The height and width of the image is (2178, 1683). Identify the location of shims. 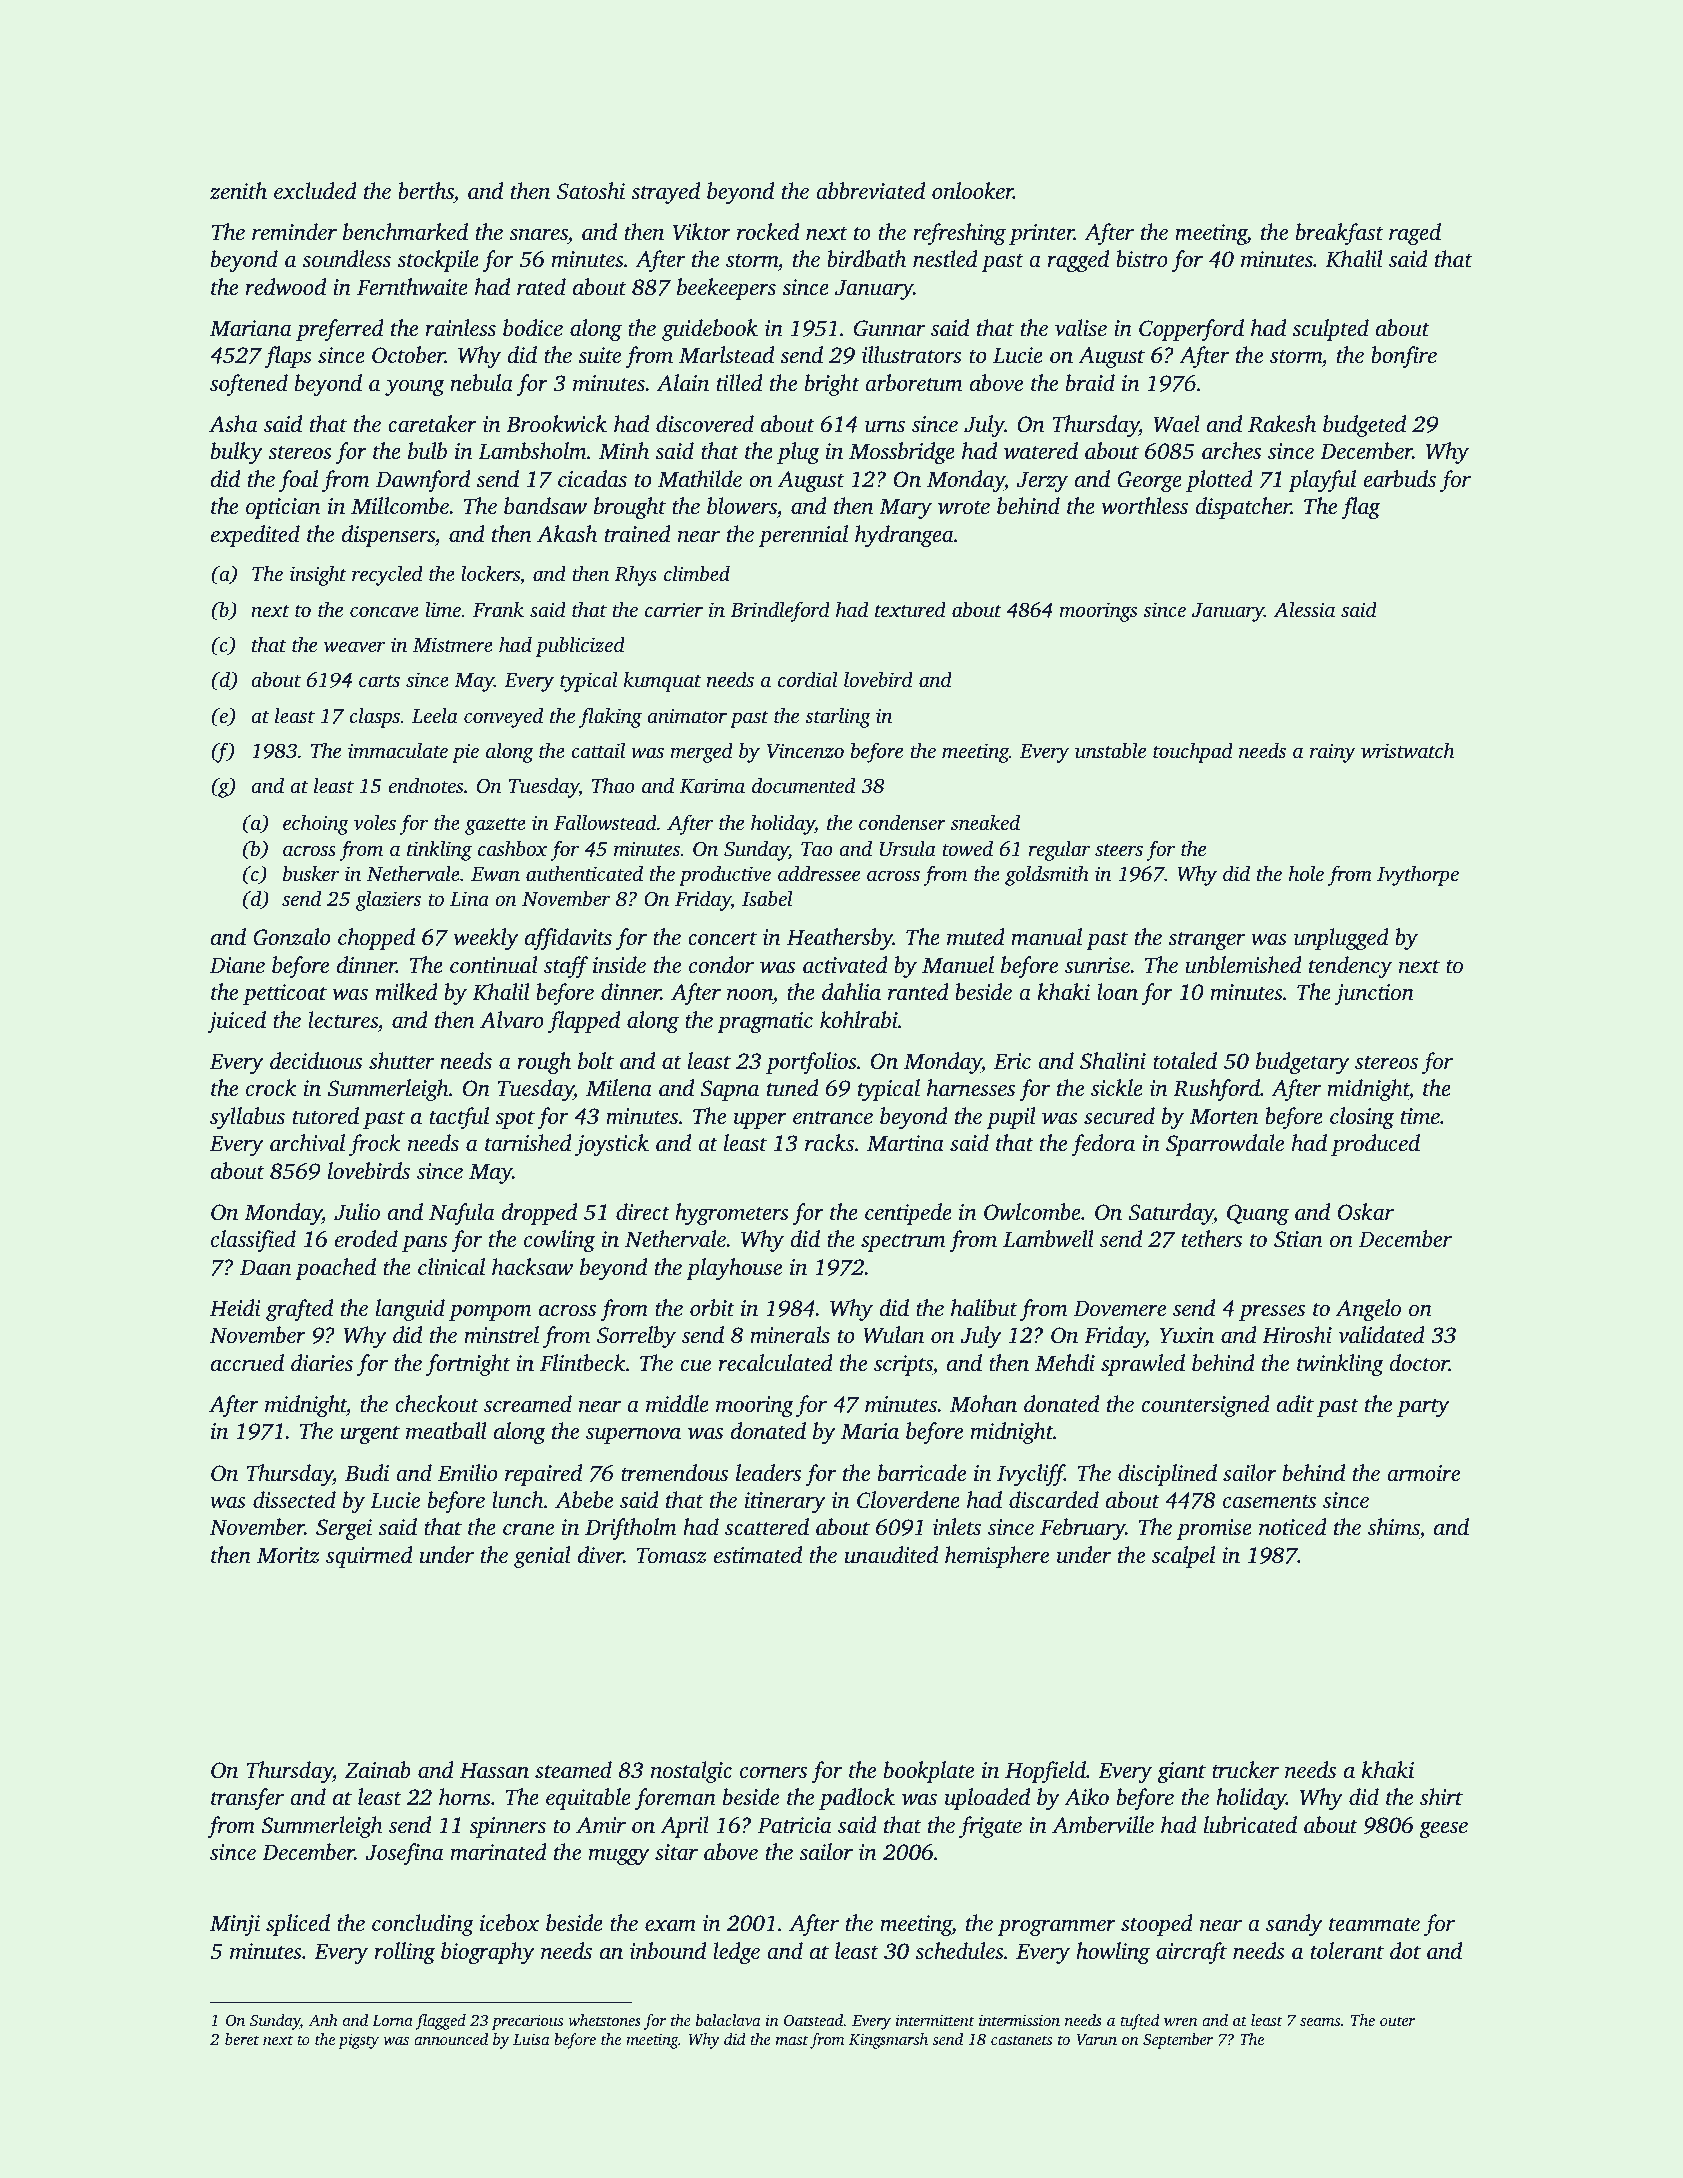
(1394, 1528).
